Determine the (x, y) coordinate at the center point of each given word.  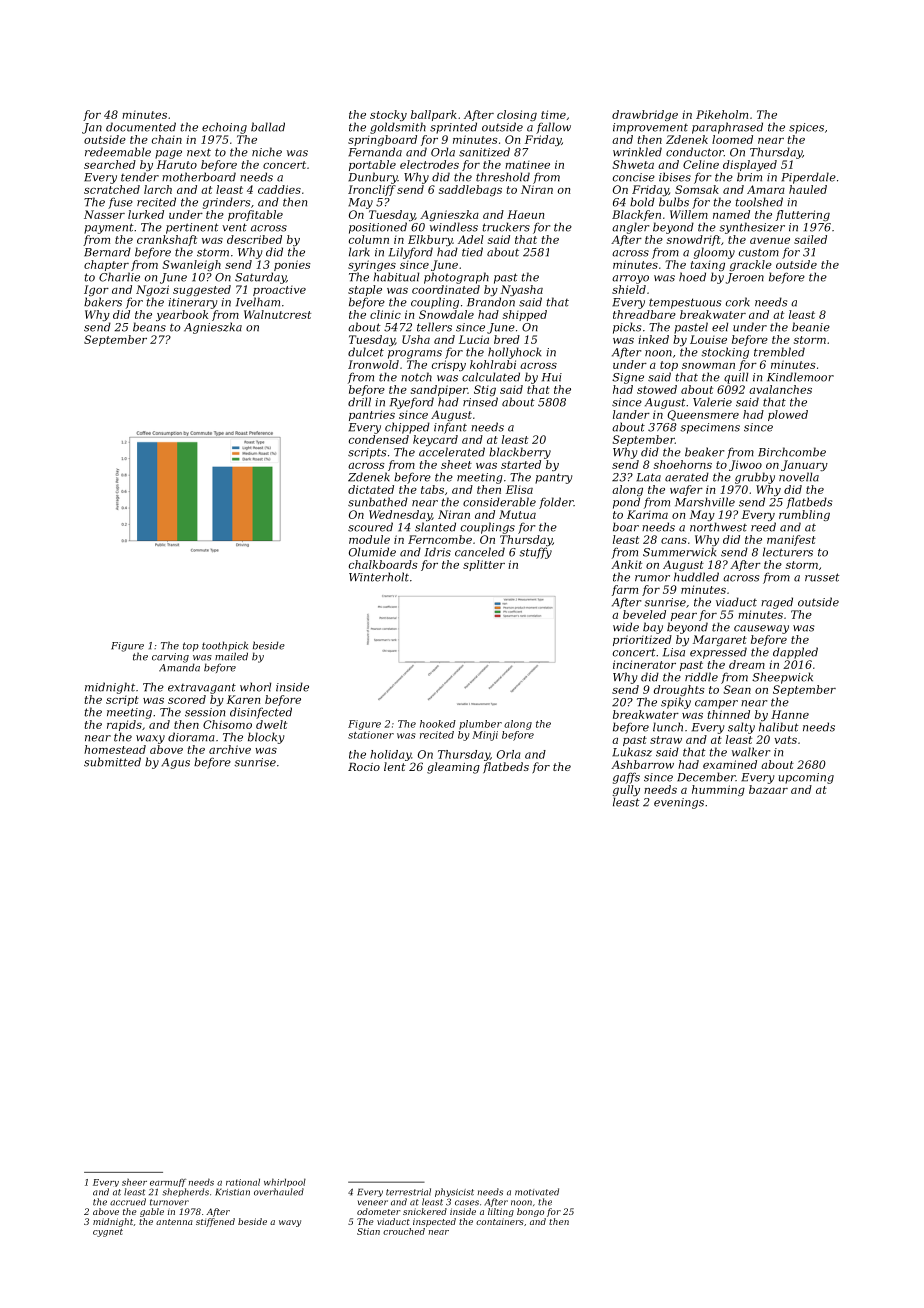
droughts (679, 690)
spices (806, 128)
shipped (525, 315)
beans (149, 327)
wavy (290, 1223)
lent (395, 766)
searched (110, 164)
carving (170, 658)
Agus (175, 763)
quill (736, 378)
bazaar (768, 789)
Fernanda (375, 152)
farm (625, 590)
